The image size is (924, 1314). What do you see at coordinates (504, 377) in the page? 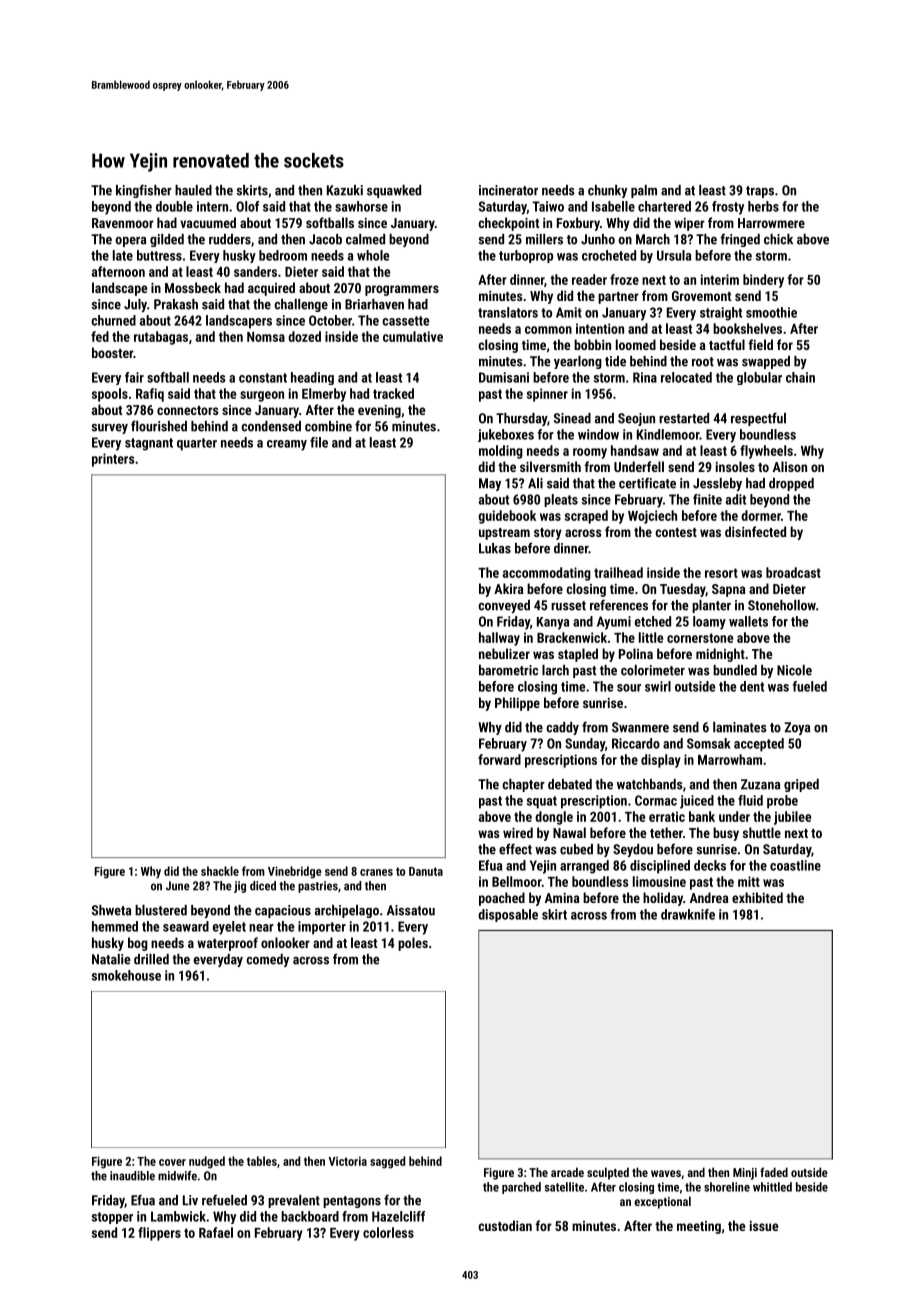
I see `Dumisani` at bounding box center [504, 377].
